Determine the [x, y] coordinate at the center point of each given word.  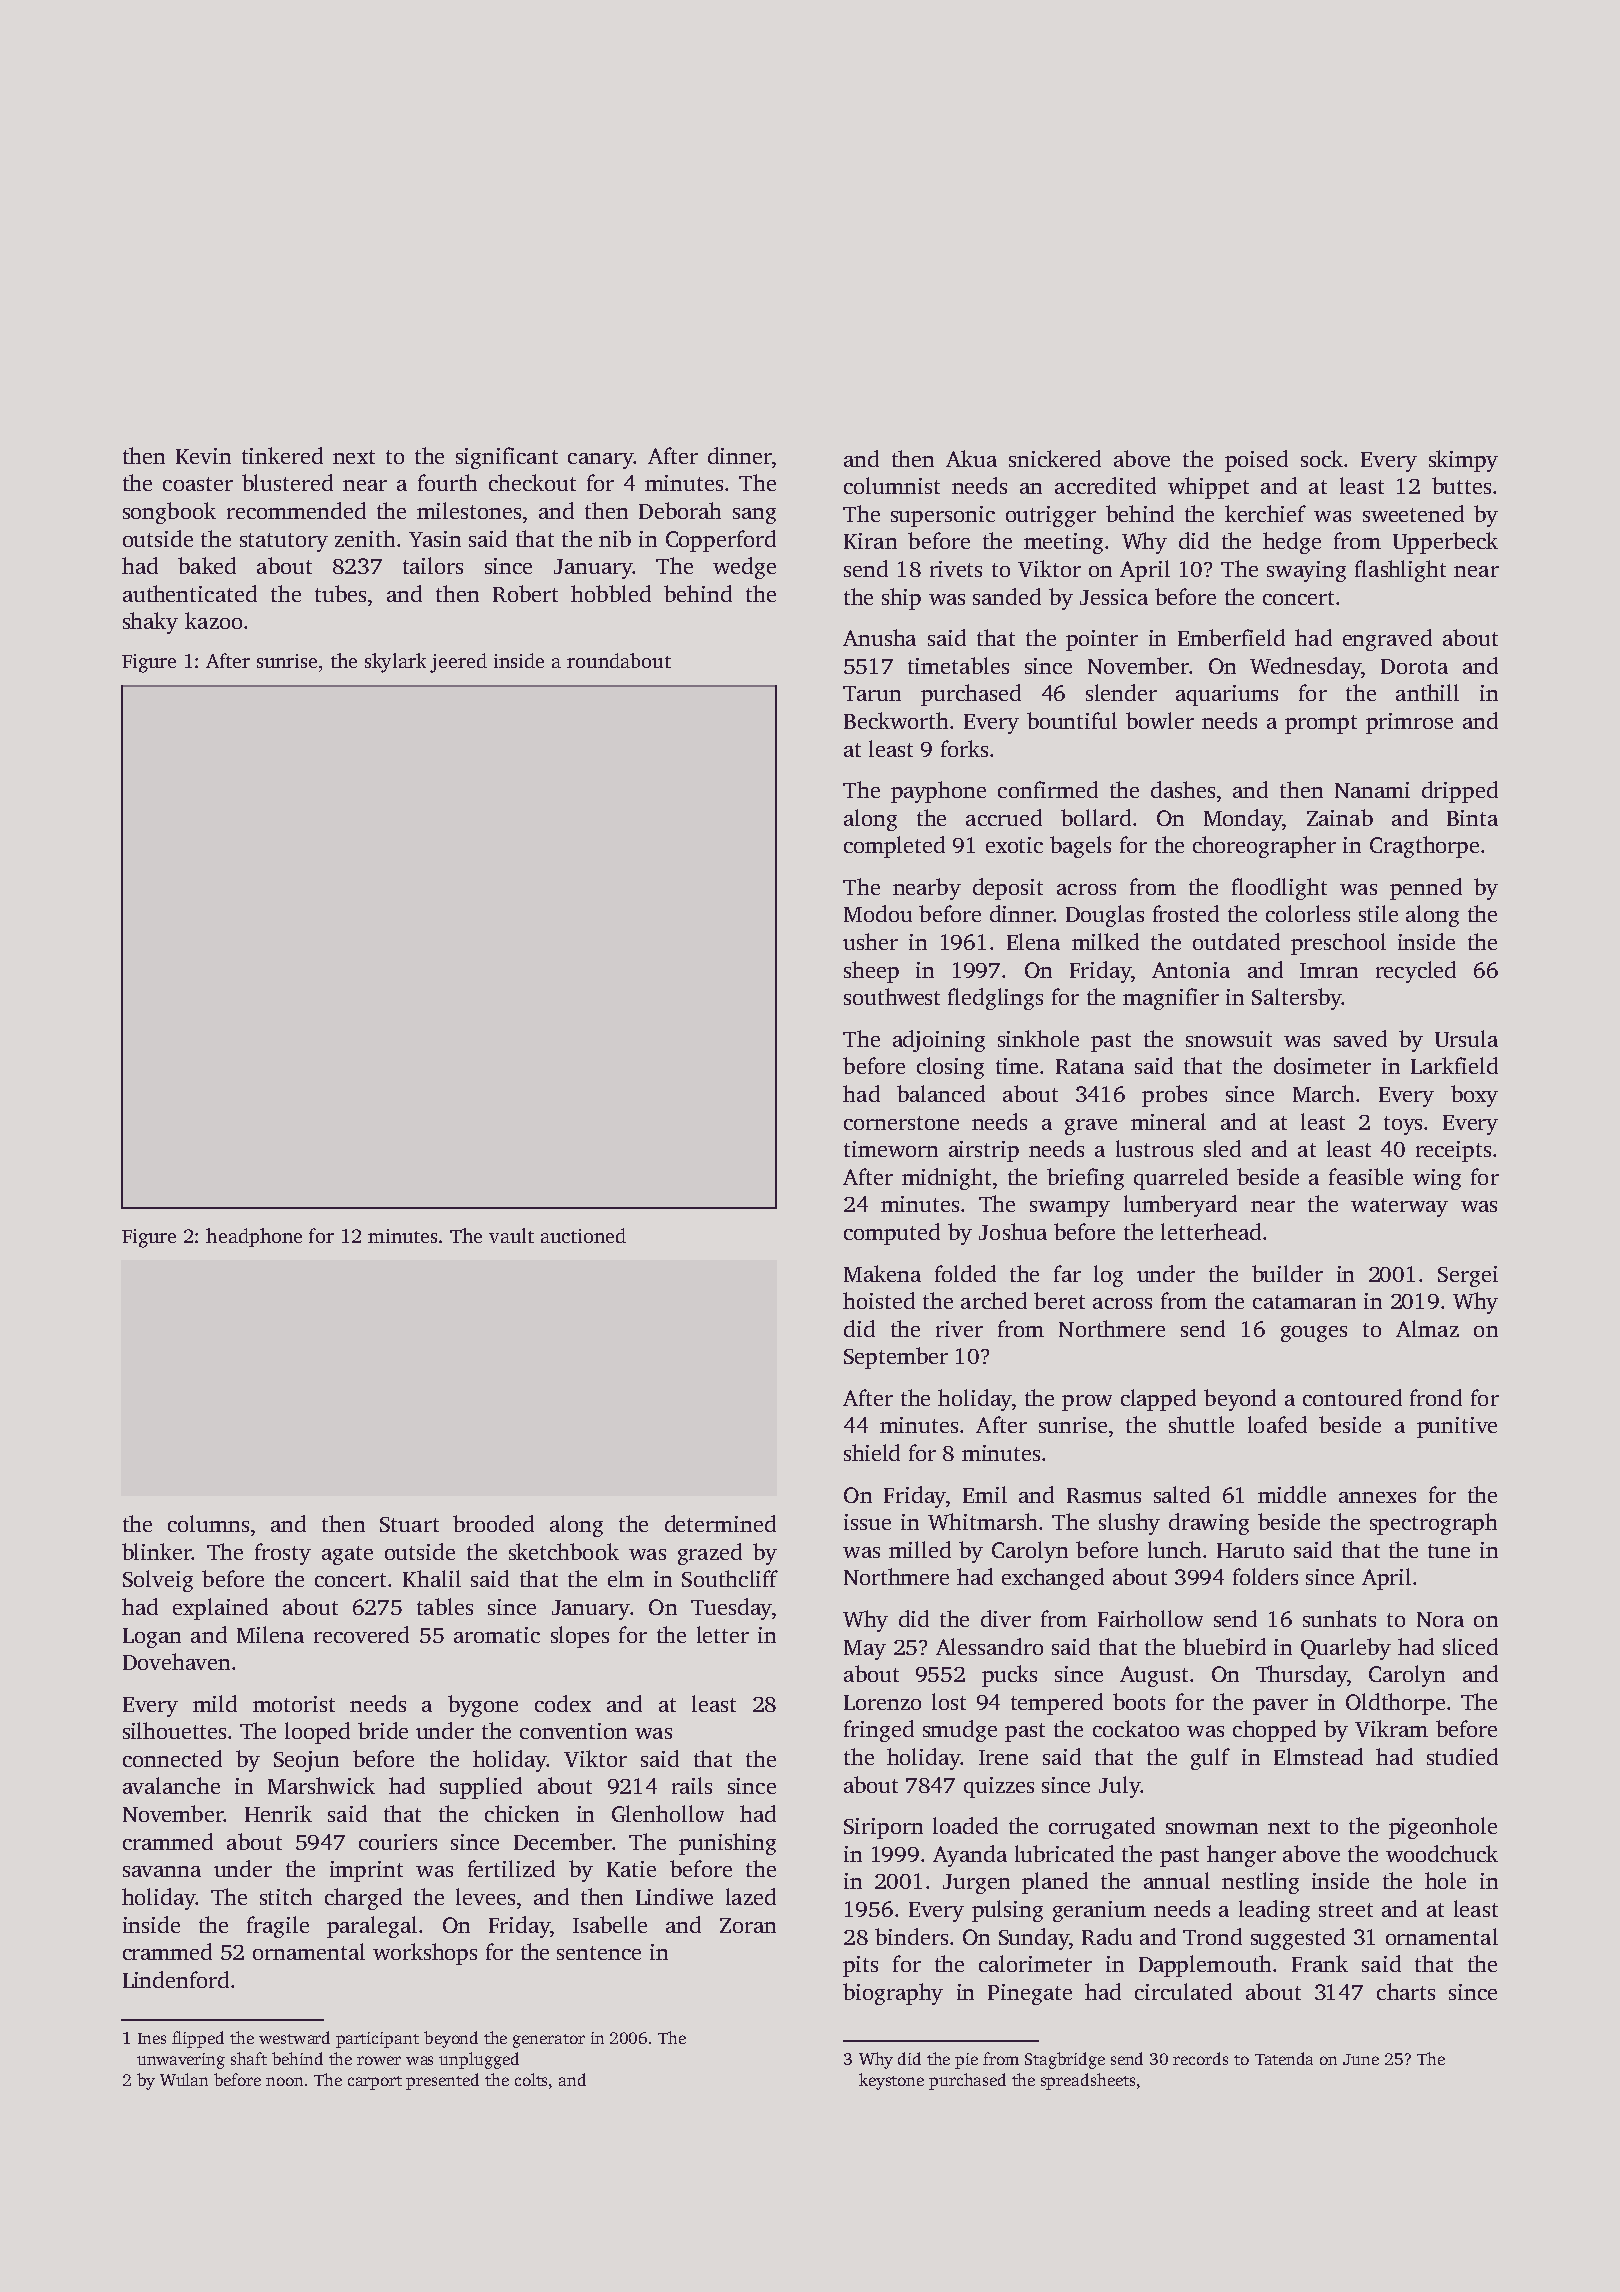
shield [872, 1452]
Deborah [680, 510]
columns [208, 1523]
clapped [1158, 1400]
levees [485, 1896]
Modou [878, 913]
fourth [447, 482]
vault [511, 1235]
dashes [1183, 789]
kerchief [1265, 513]
